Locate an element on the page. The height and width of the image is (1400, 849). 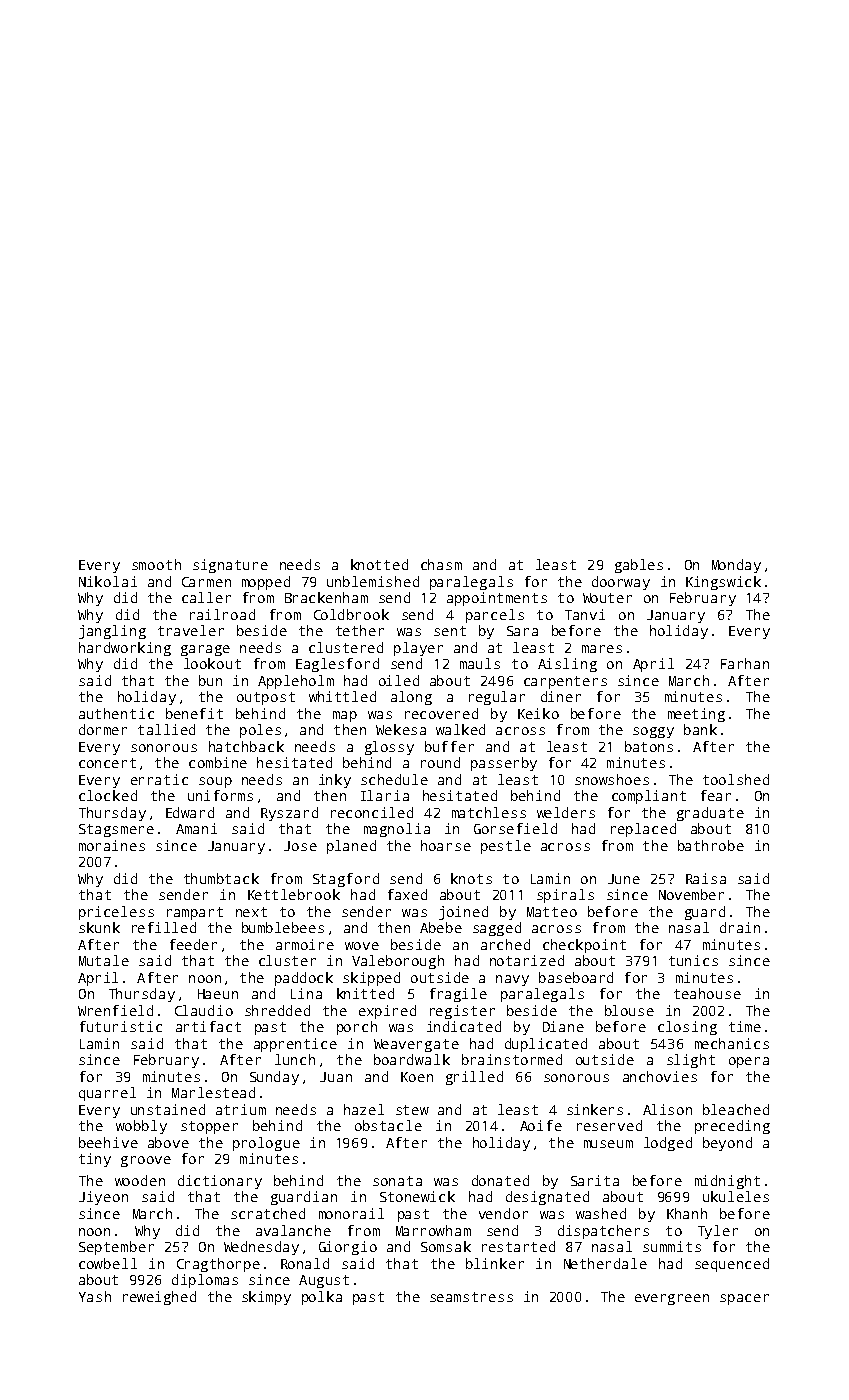
Somsak is located at coordinates (446, 1246).
